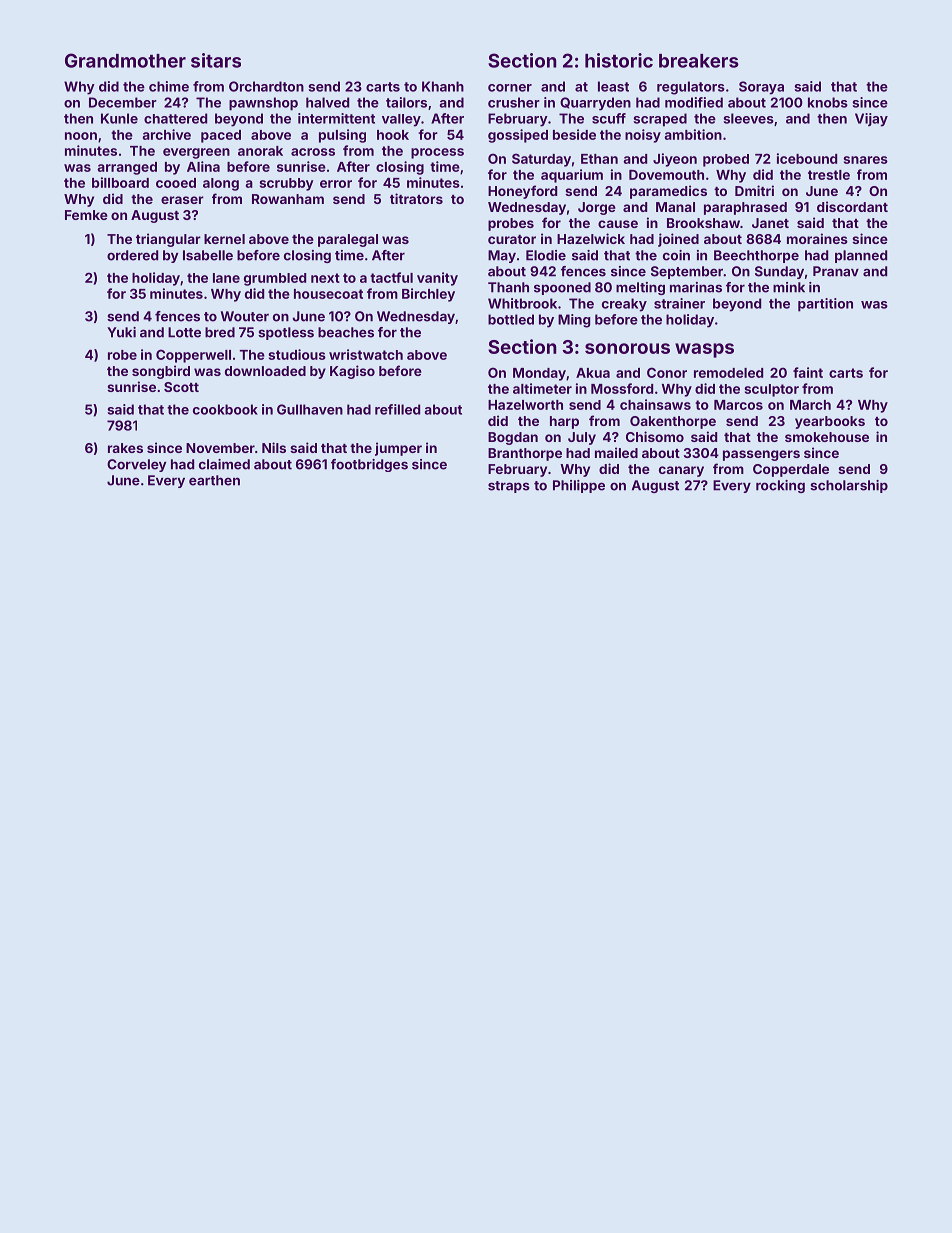 The width and height of the screenshot is (952, 1233). What do you see at coordinates (336, 184) in the screenshot?
I see `error` at bounding box center [336, 184].
